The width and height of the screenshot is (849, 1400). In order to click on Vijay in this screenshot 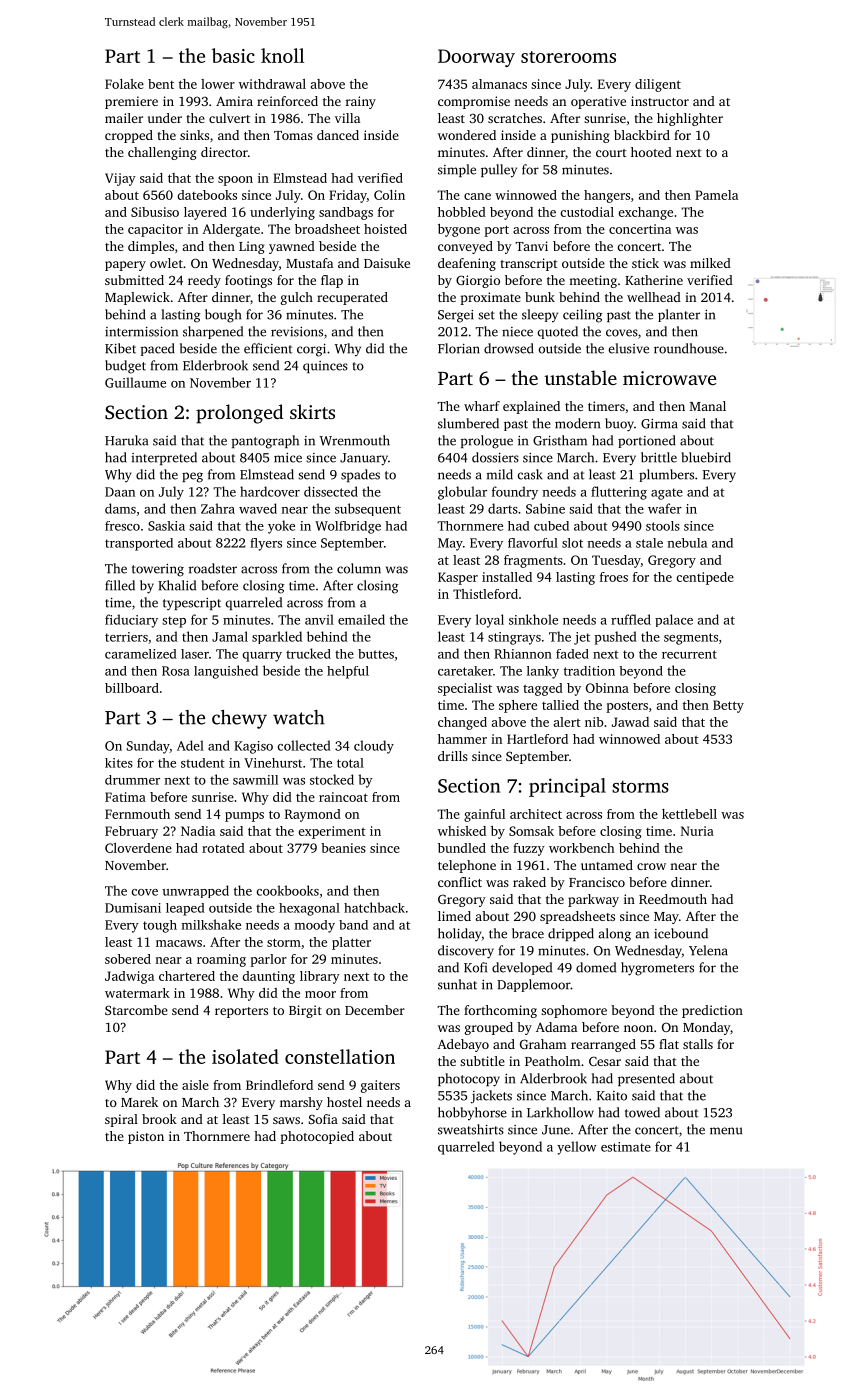, I will do `click(120, 179)`.
